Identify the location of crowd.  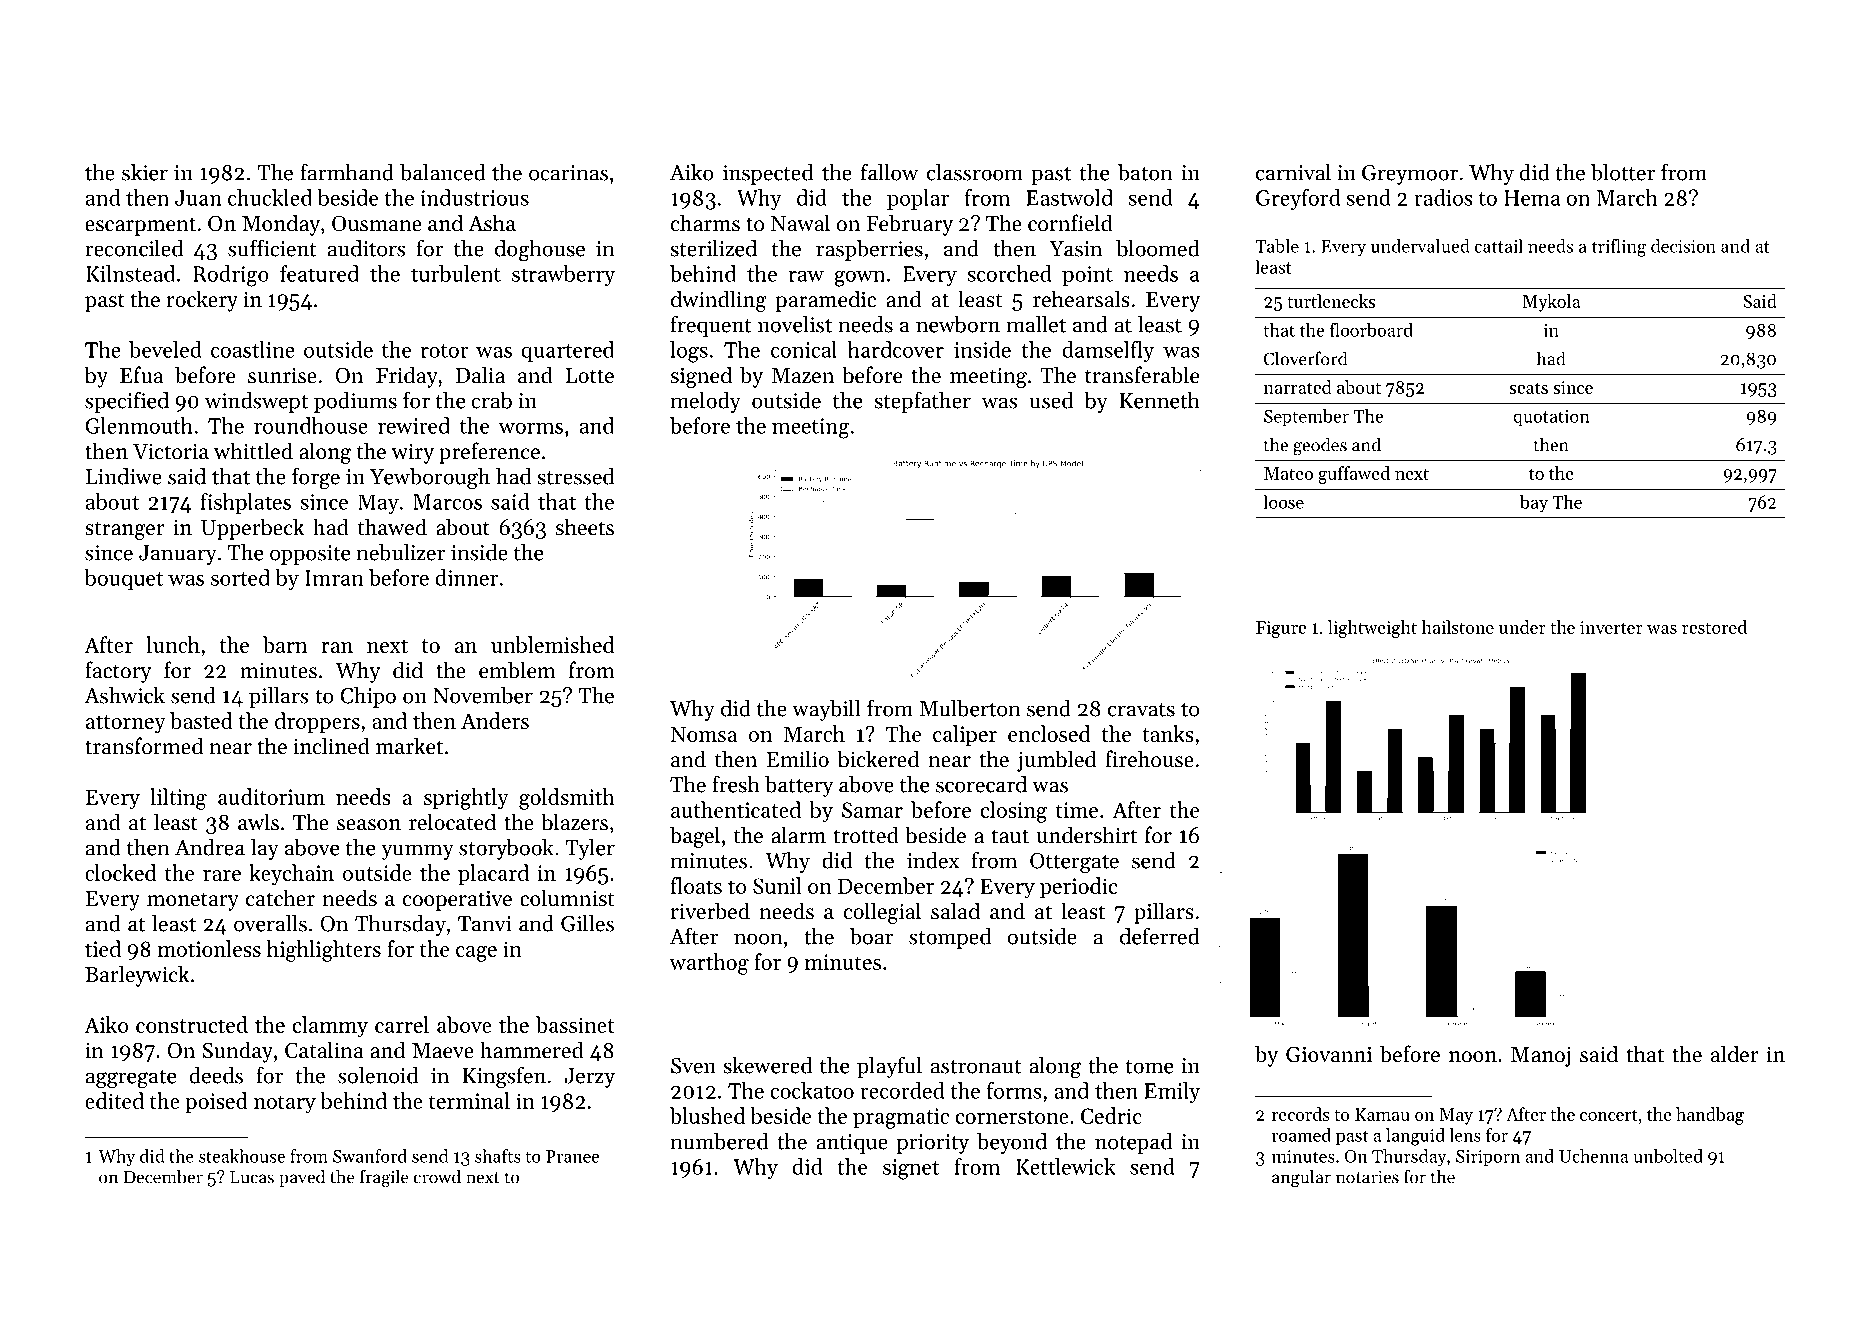
(437, 1177).
